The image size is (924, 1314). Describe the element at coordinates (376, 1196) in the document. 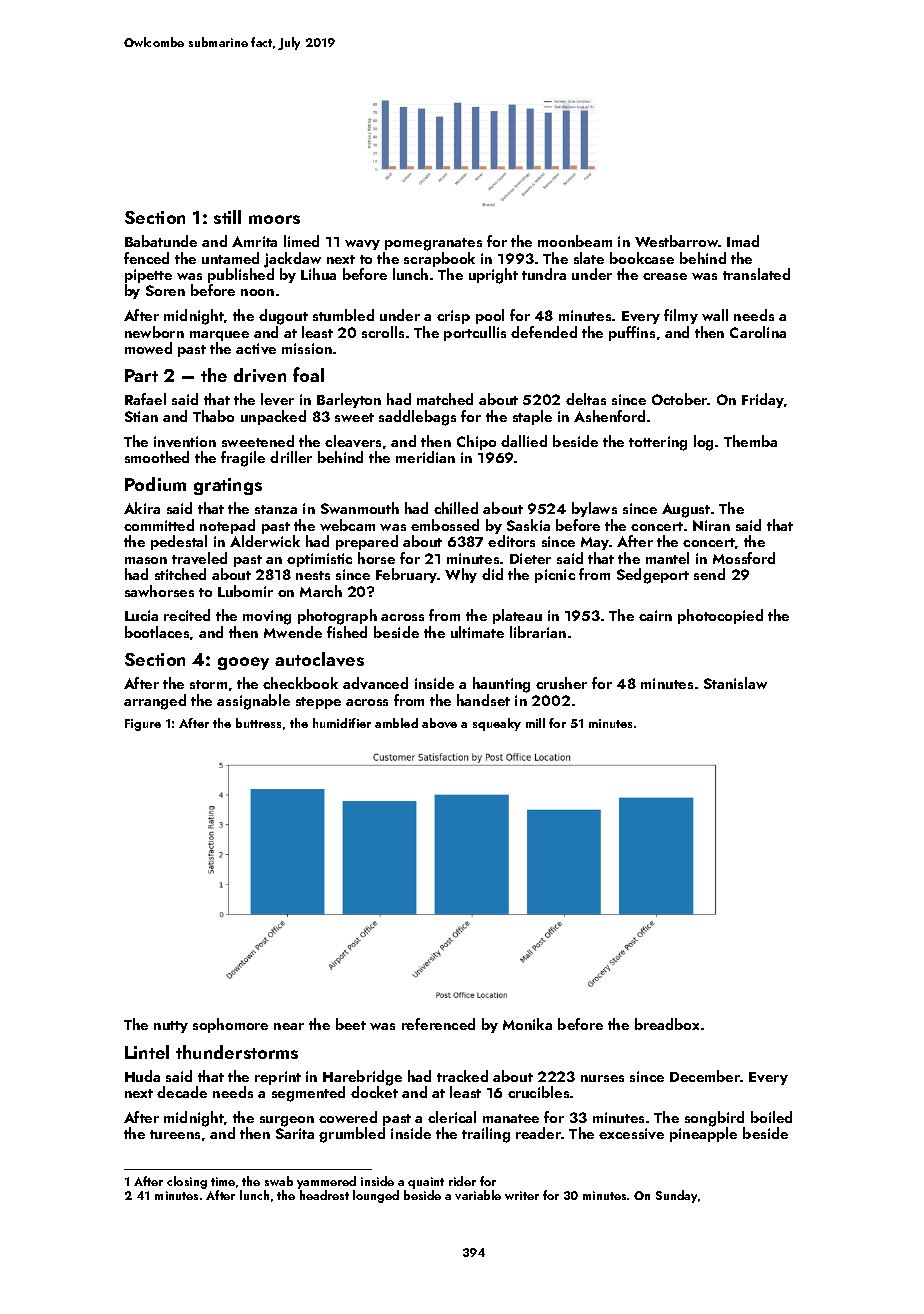

I see `lounged` at that location.
